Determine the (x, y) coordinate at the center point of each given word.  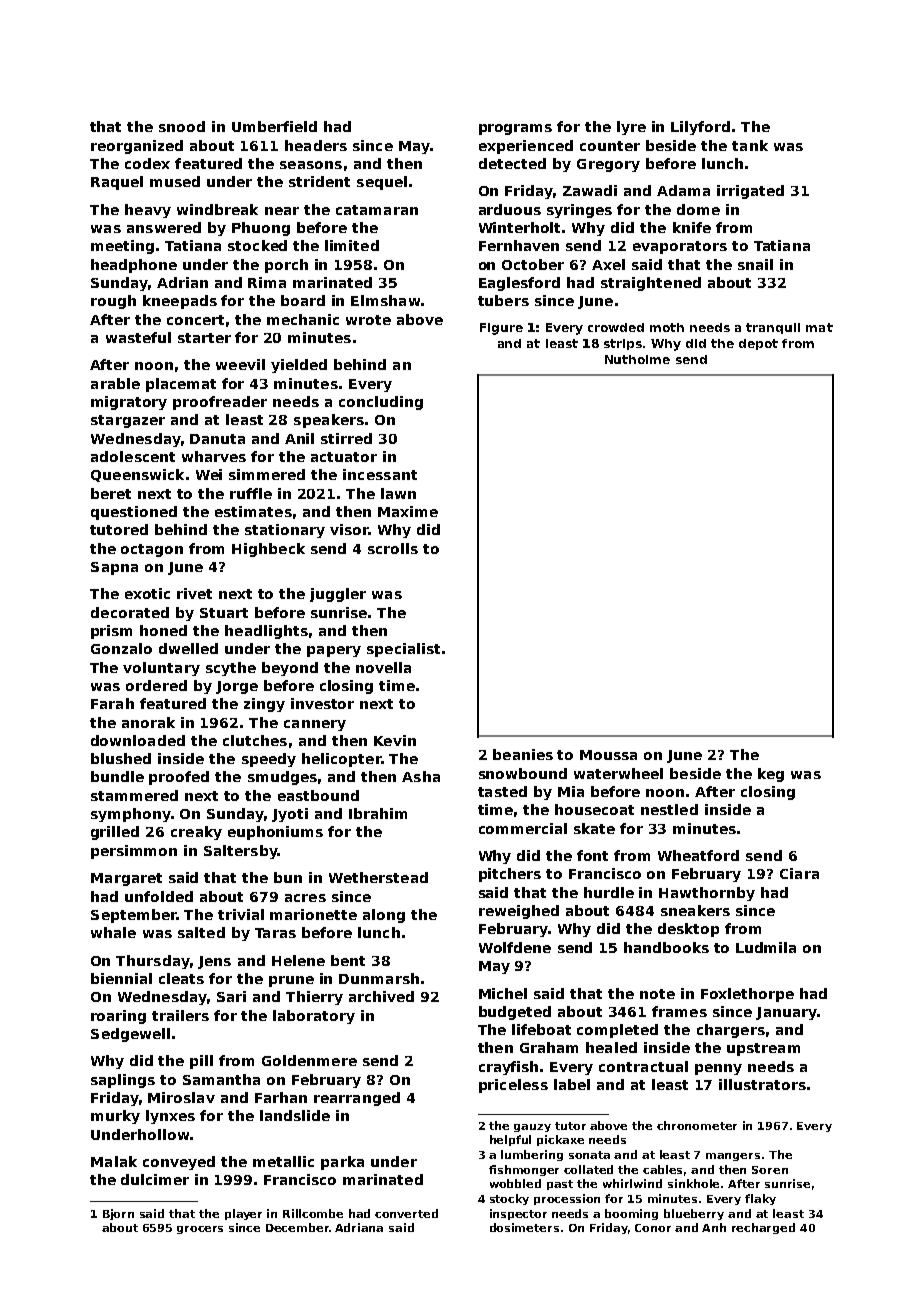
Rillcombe (313, 1213)
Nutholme (637, 359)
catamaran (377, 210)
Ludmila (766, 947)
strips (623, 344)
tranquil (773, 328)
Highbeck (268, 550)
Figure (501, 329)
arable (115, 383)
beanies (523, 754)
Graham (549, 1047)
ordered (156, 685)
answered (164, 227)
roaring (118, 1017)
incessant (380, 474)
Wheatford (698, 855)
